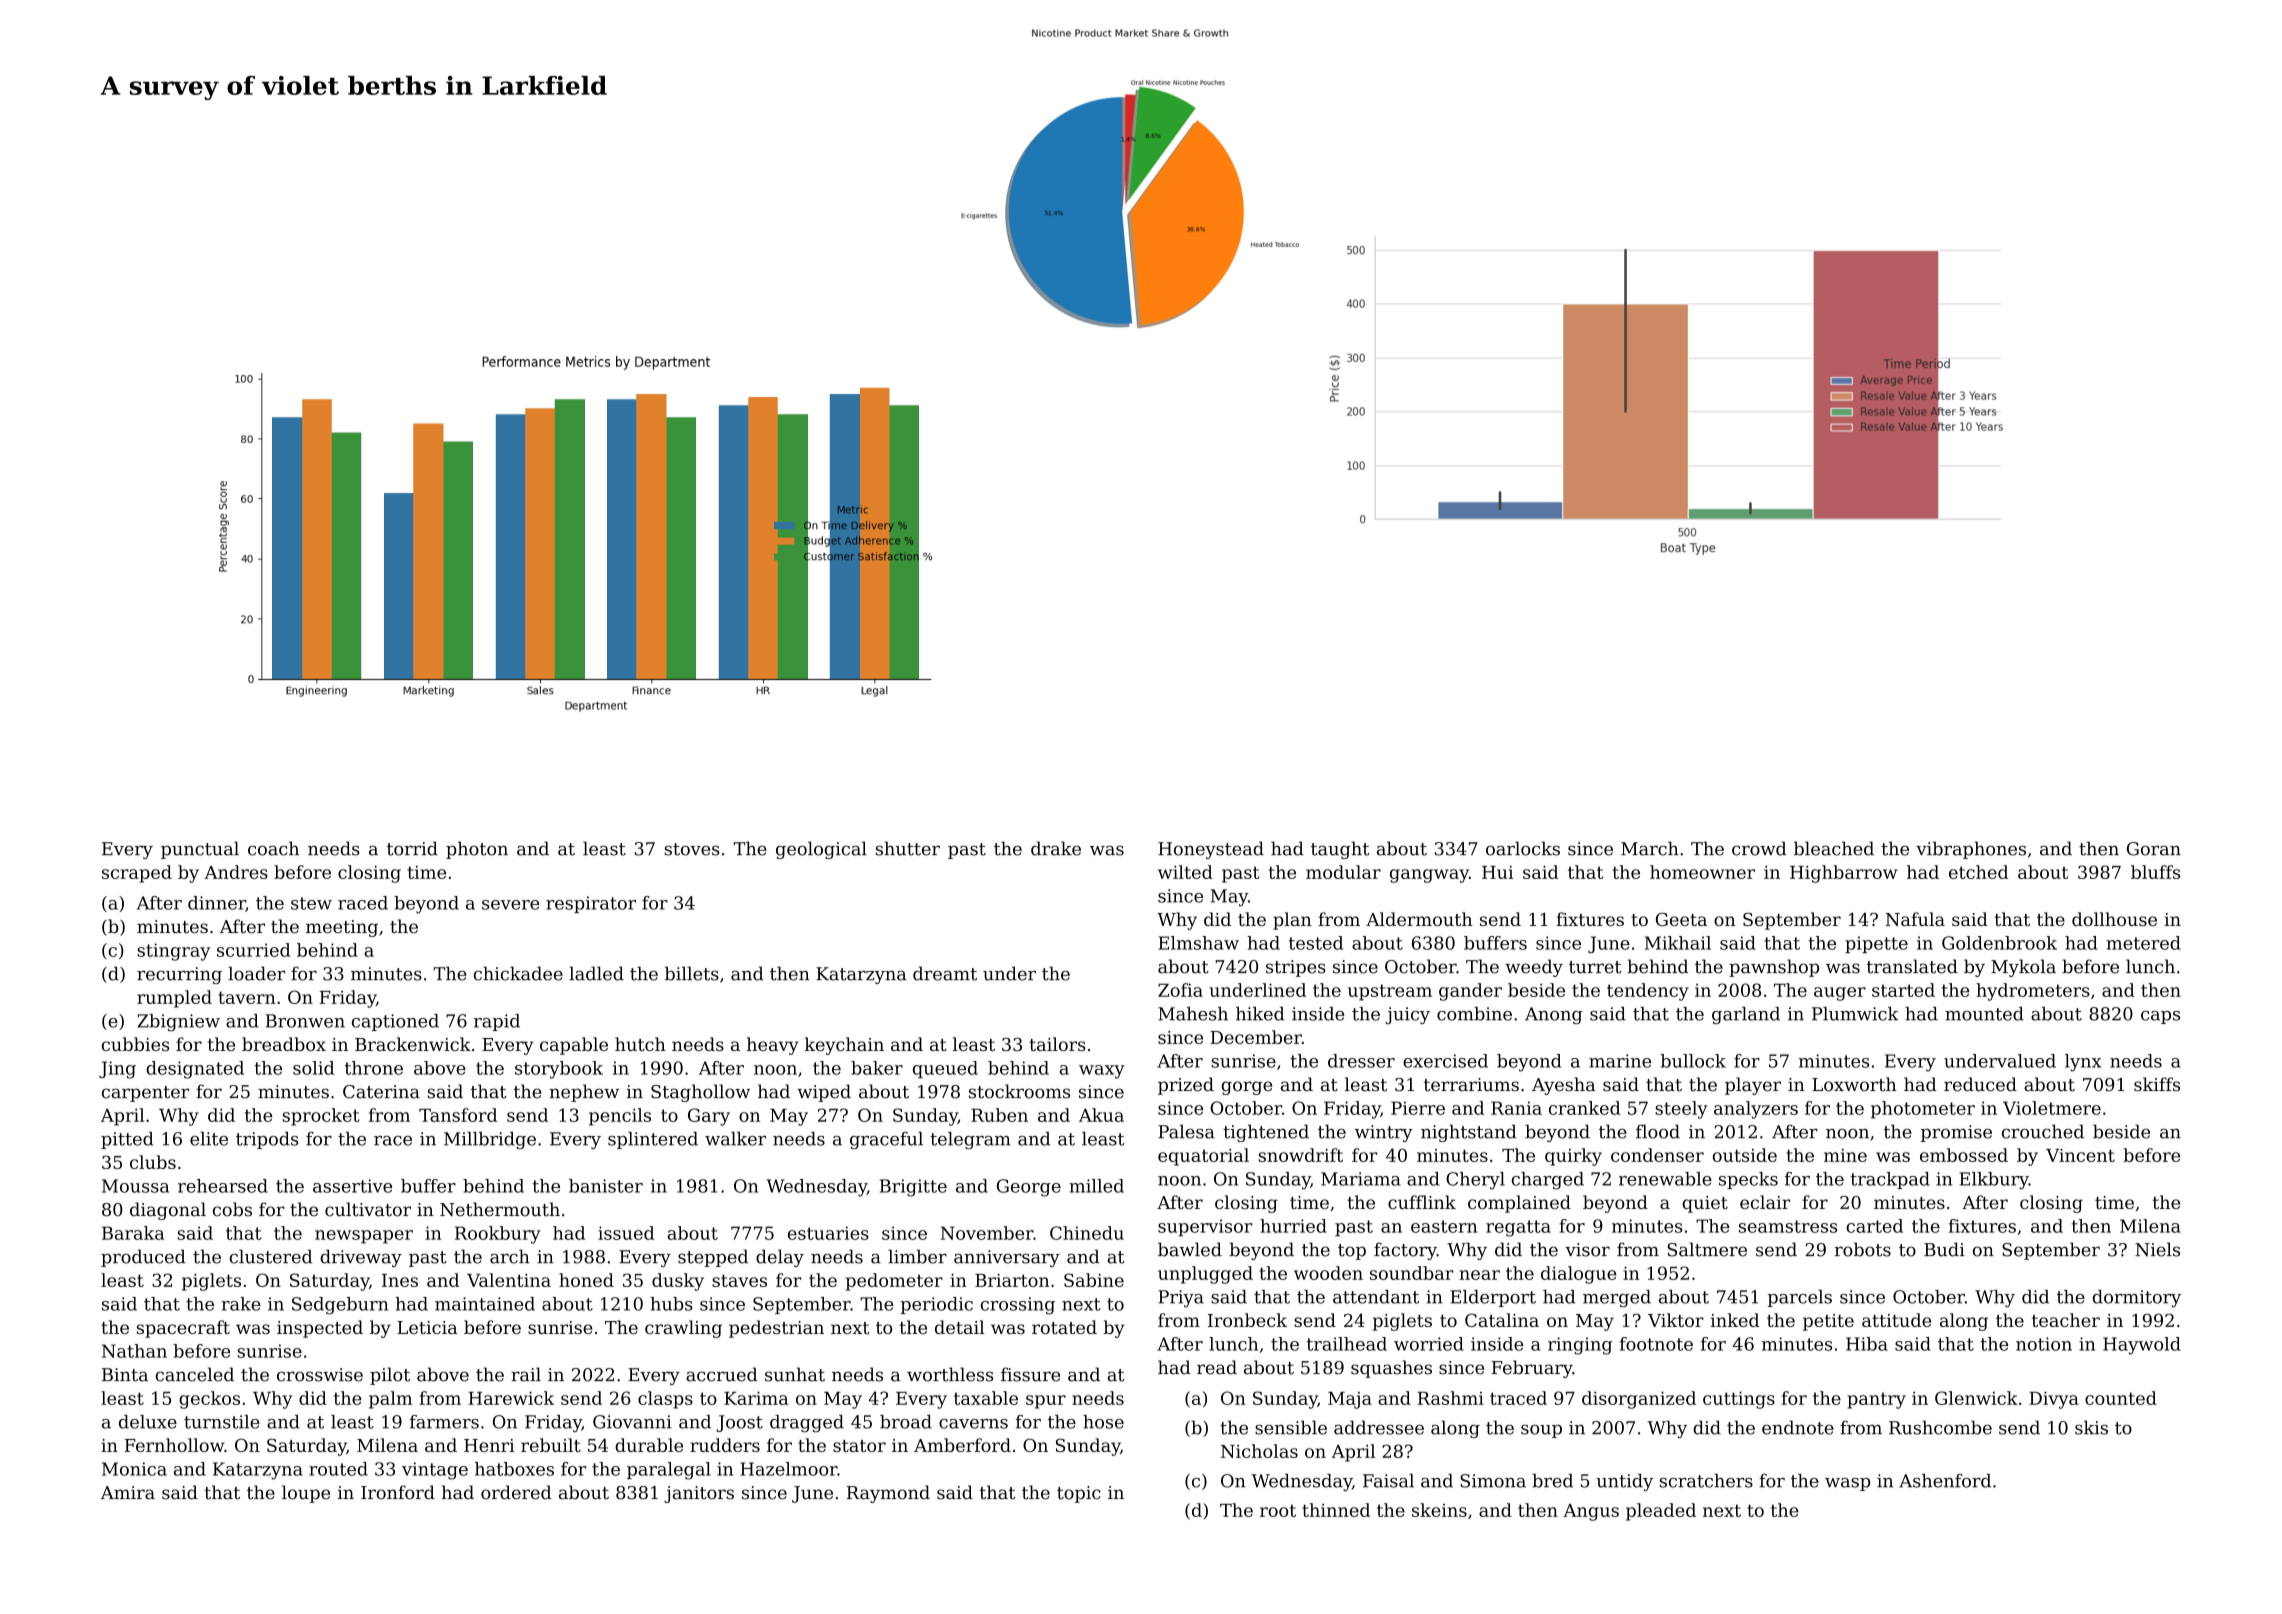 The image size is (2282, 1614). I want to click on Elmshaw, so click(1198, 943).
